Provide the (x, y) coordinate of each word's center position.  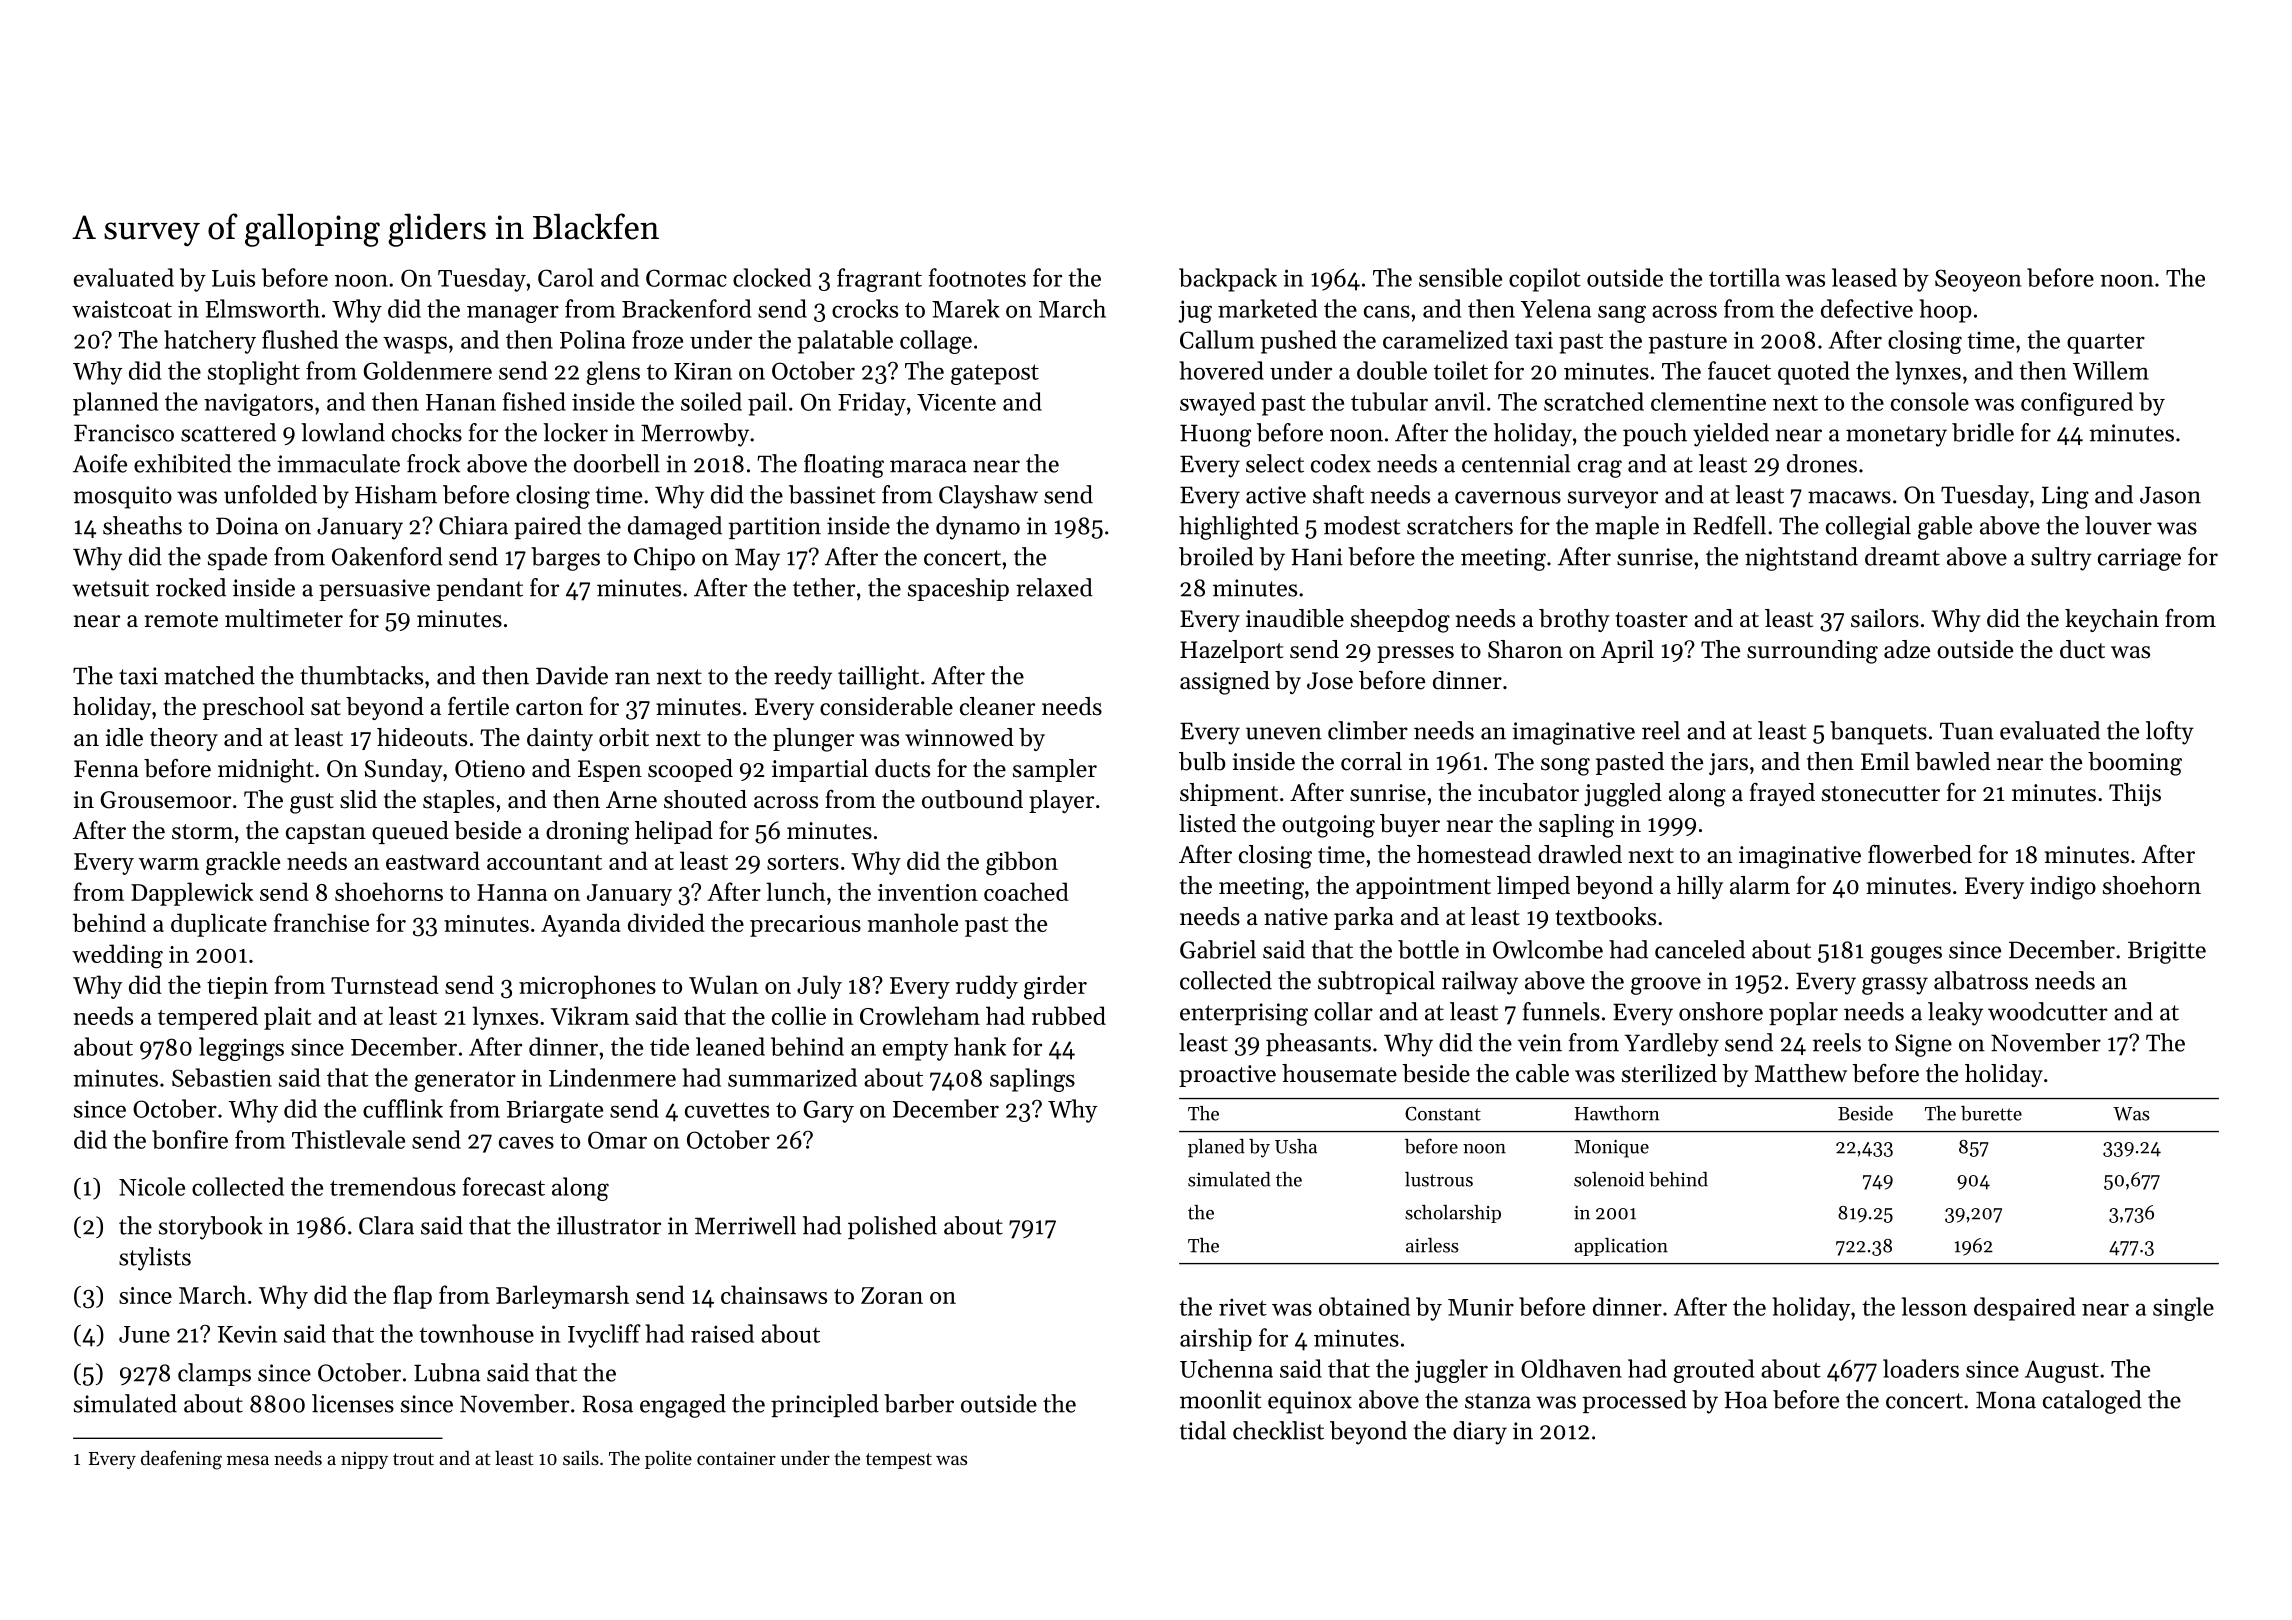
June (144, 1334)
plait (288, 1018)
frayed (1782, 794)
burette (1991, 1113)
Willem (2111, 370)
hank (980, 1046)
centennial (1516, 463)
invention (928, 892)
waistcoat (122, 309)
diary (1480, 1433)
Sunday (404, 770)
